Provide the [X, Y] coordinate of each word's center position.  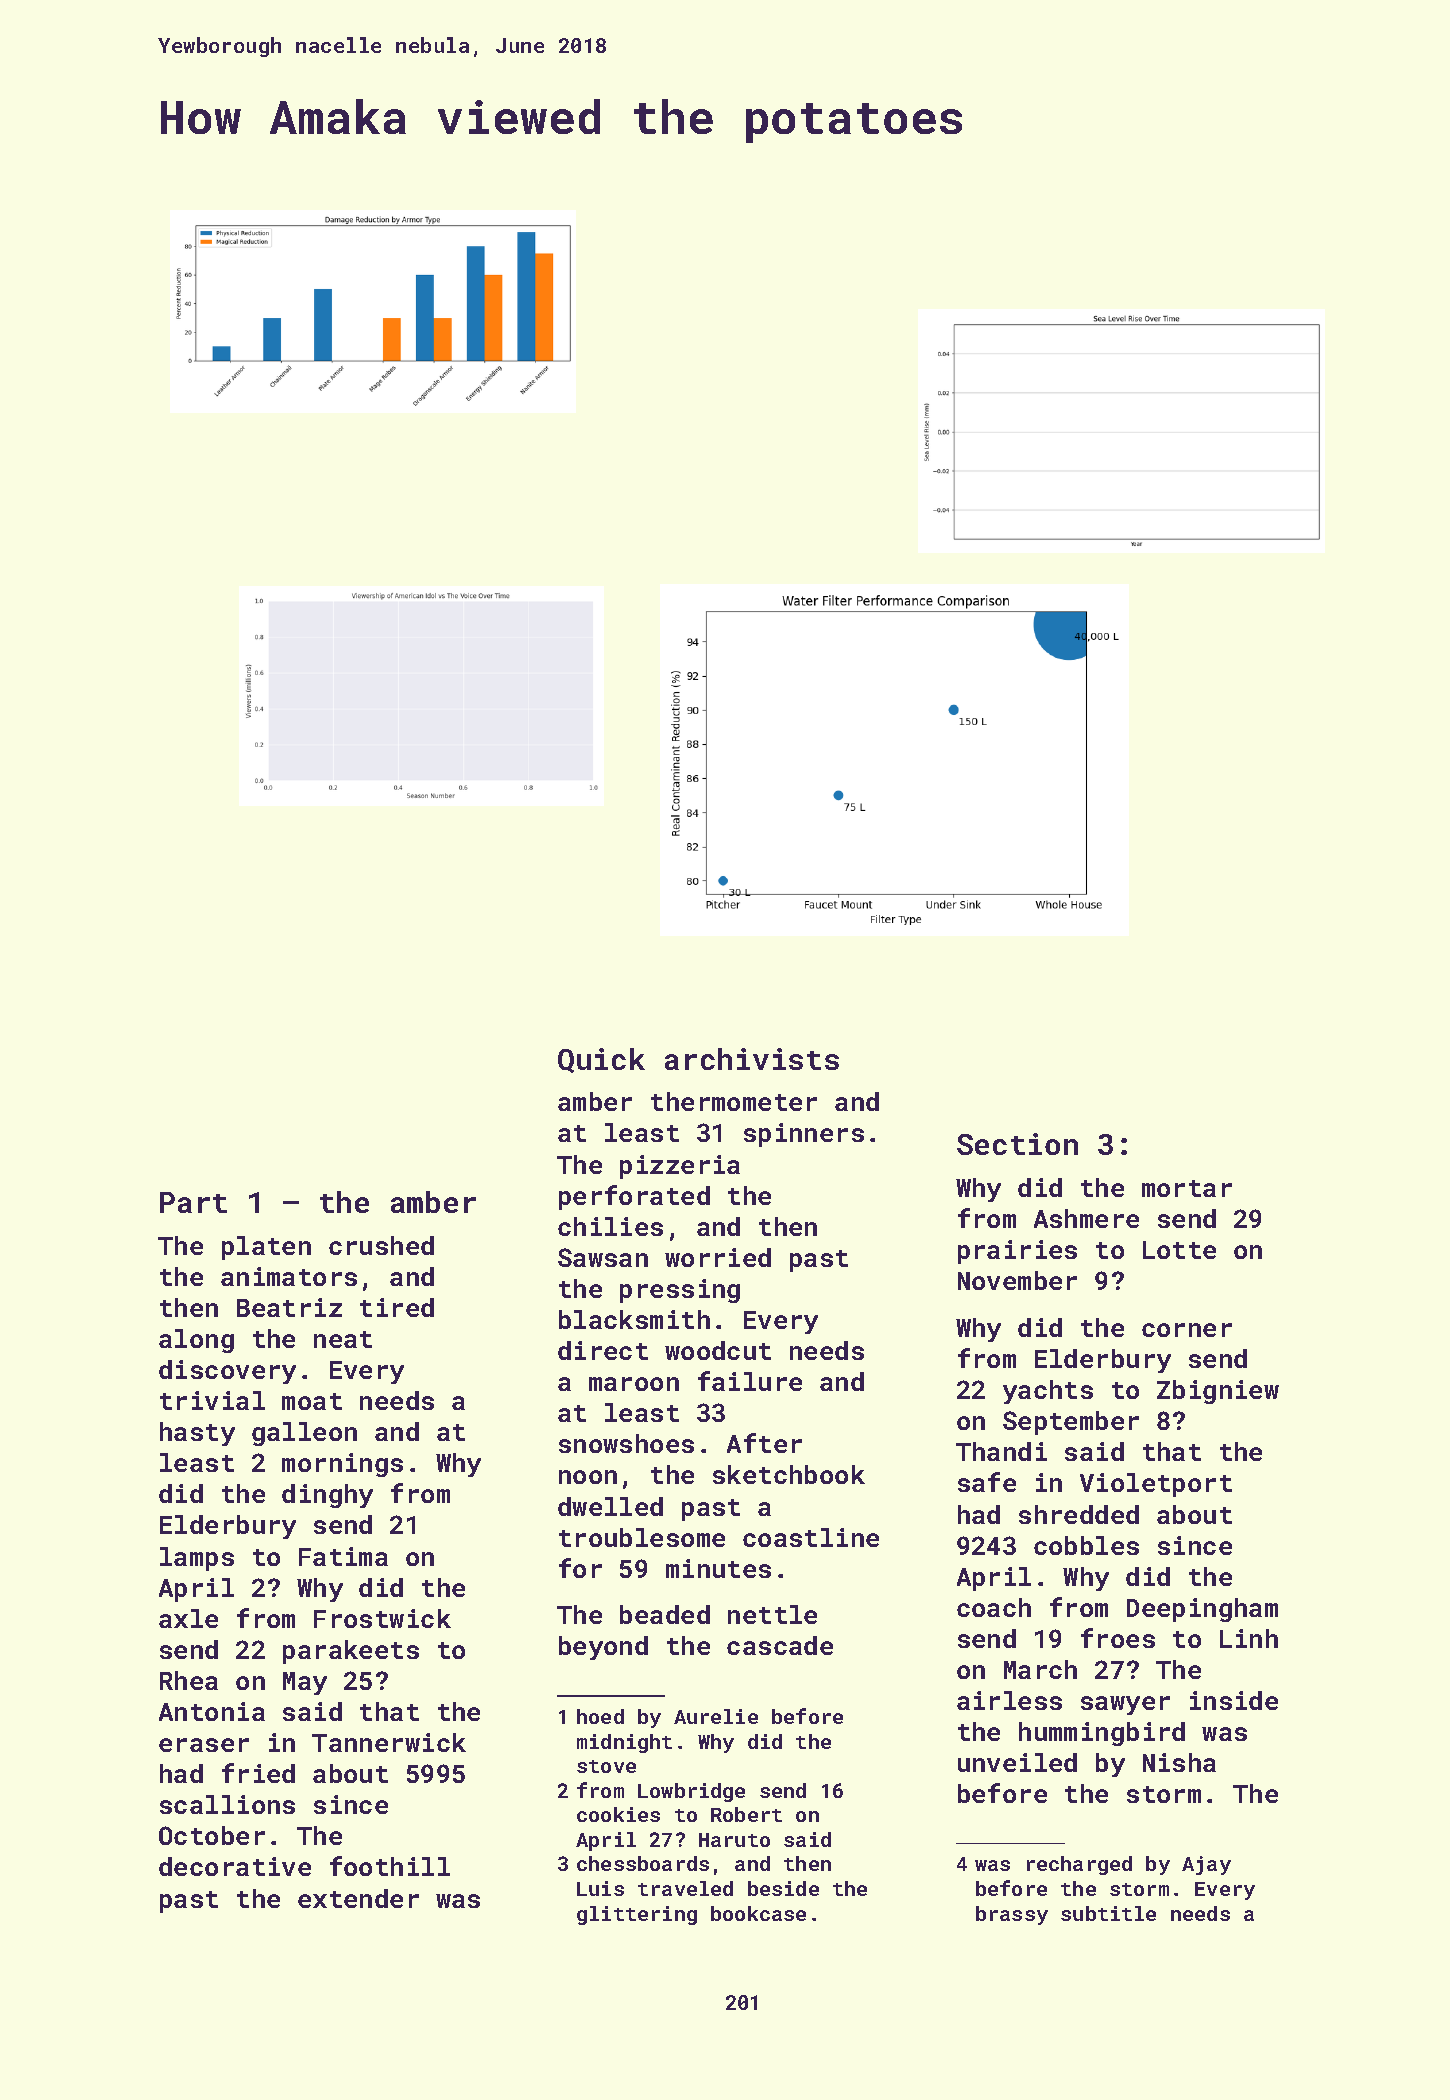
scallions [227, 1804]
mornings [342, 1465]
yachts [1048, 1392]
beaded [665, 1614]
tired [397, 1307]
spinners [804, 1135]
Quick [601, 1060]
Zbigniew [1218, 1392]
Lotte [1179, 1250]
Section [1017, 1144]
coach [994, 1607]
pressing [680, 1291]
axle [188, 1618]
